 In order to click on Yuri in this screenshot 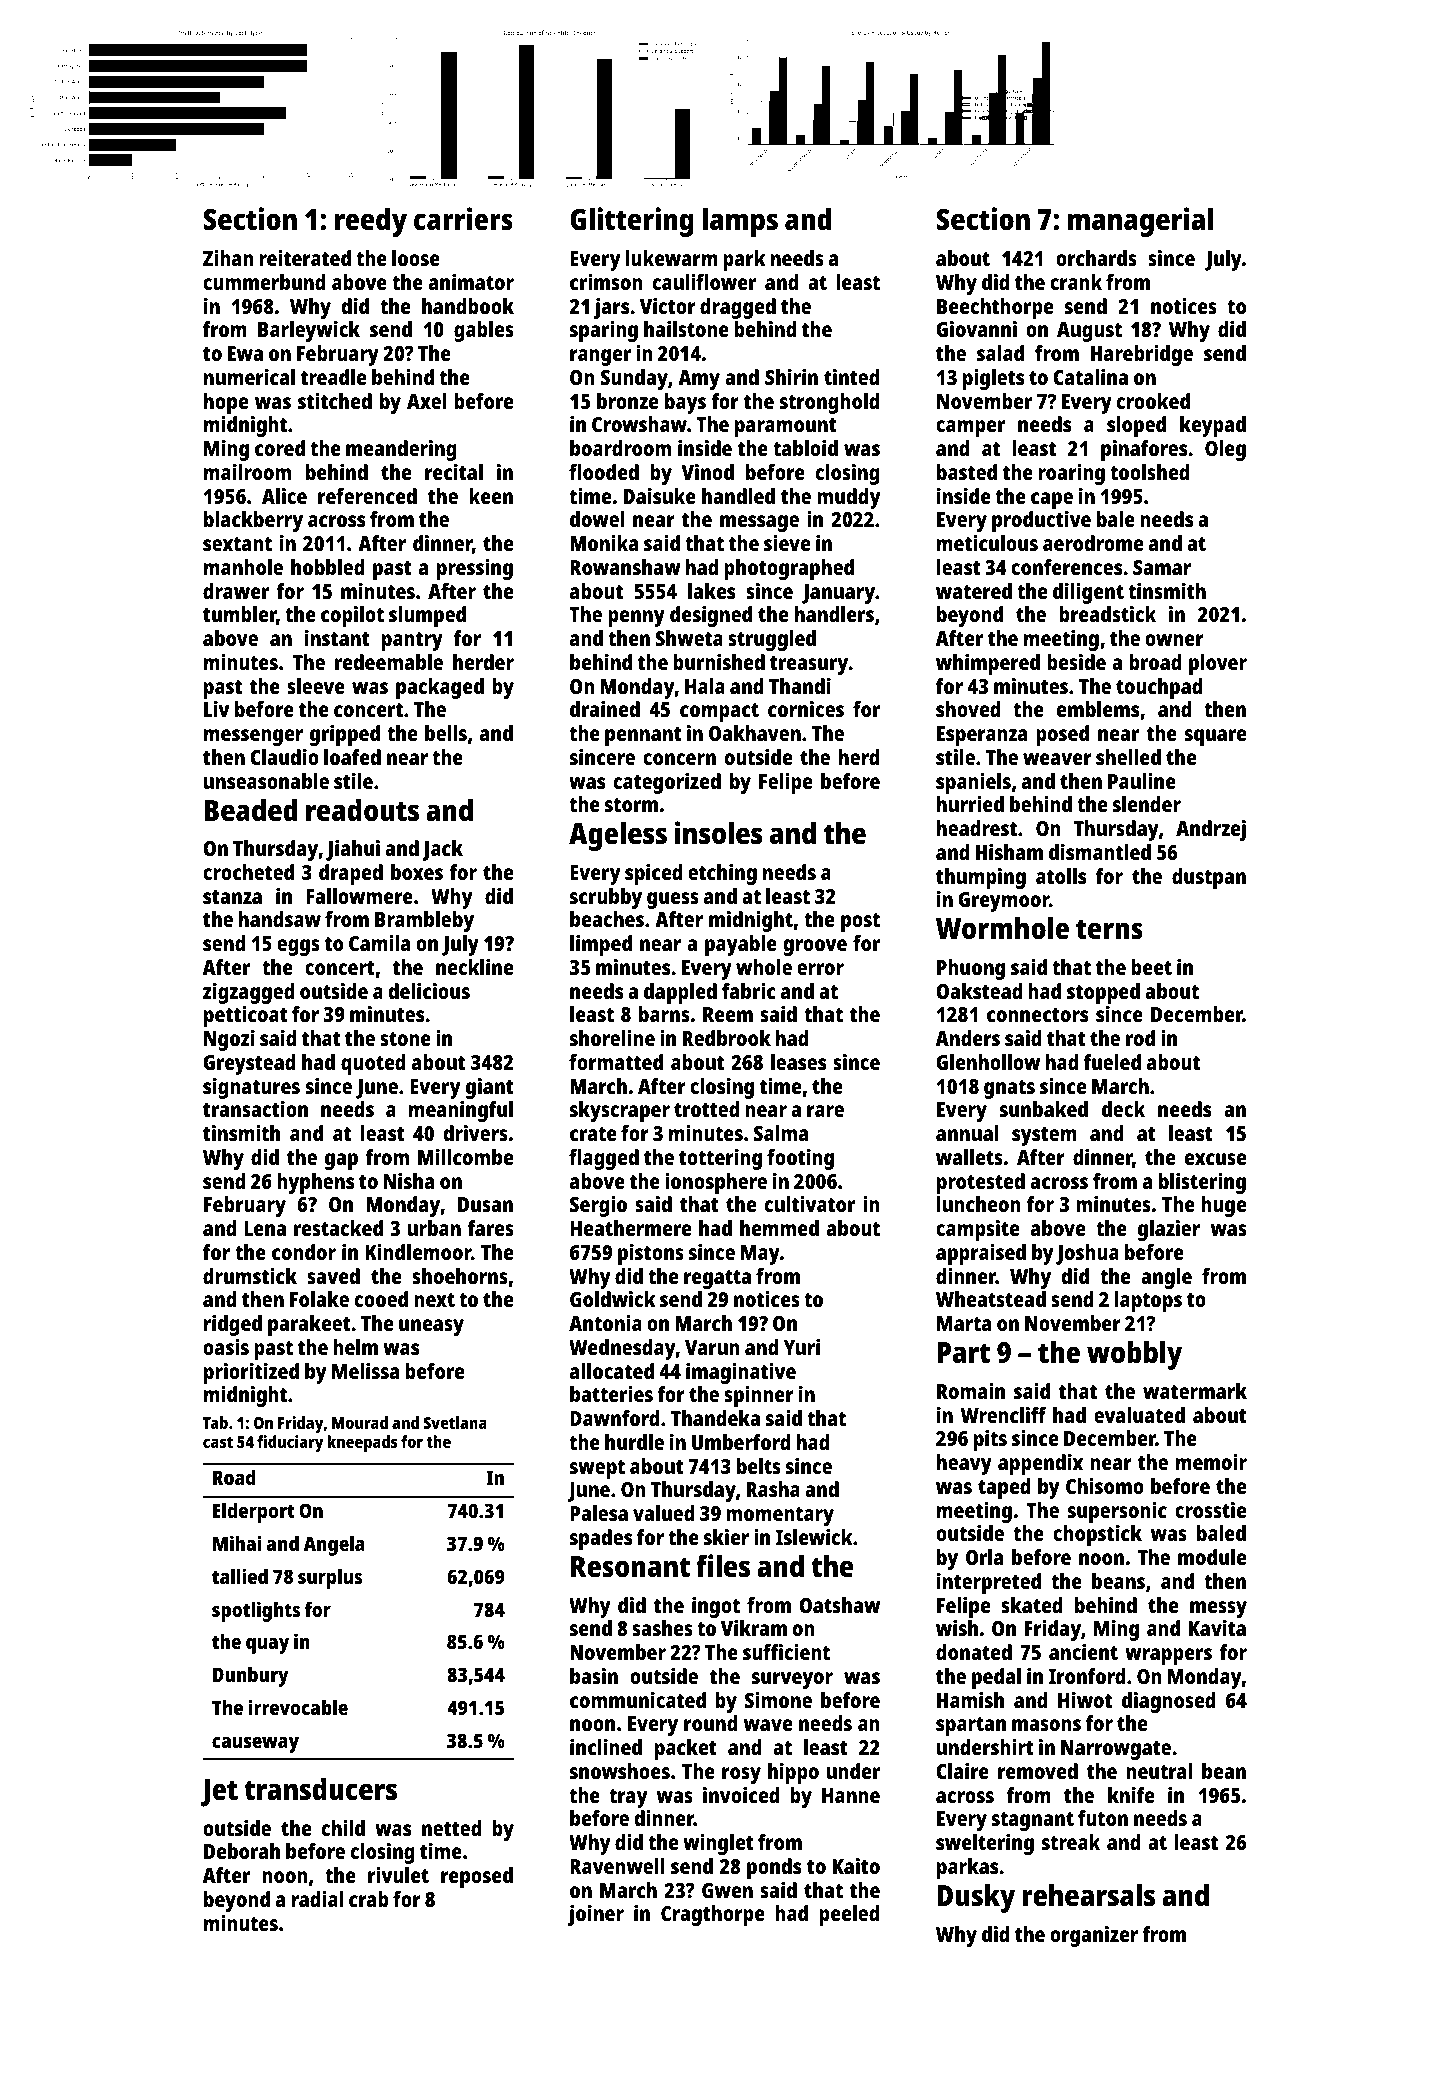, I will do `click(801, 1347)`.
